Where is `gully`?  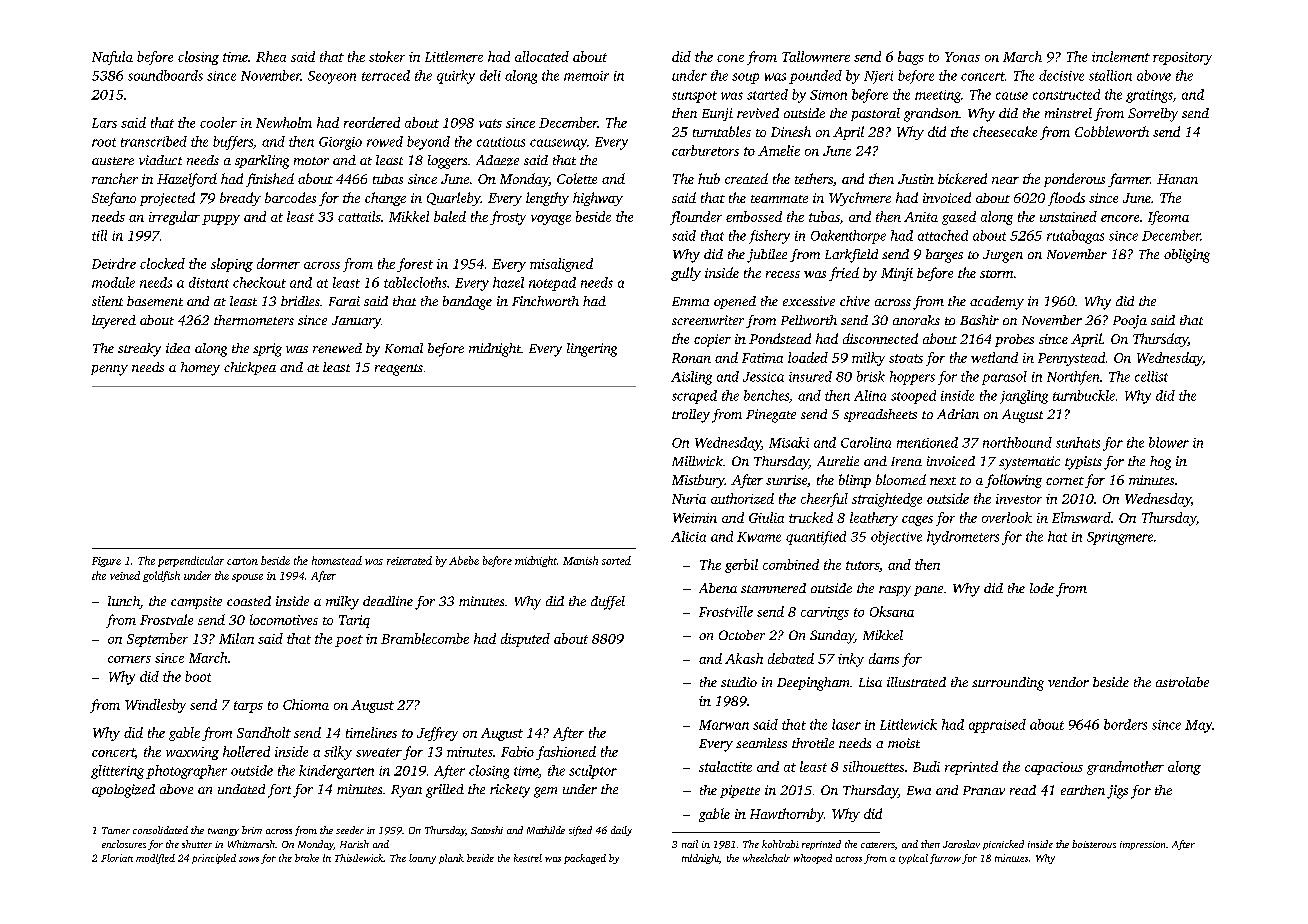
gully is located at coordinates (686, 274).
